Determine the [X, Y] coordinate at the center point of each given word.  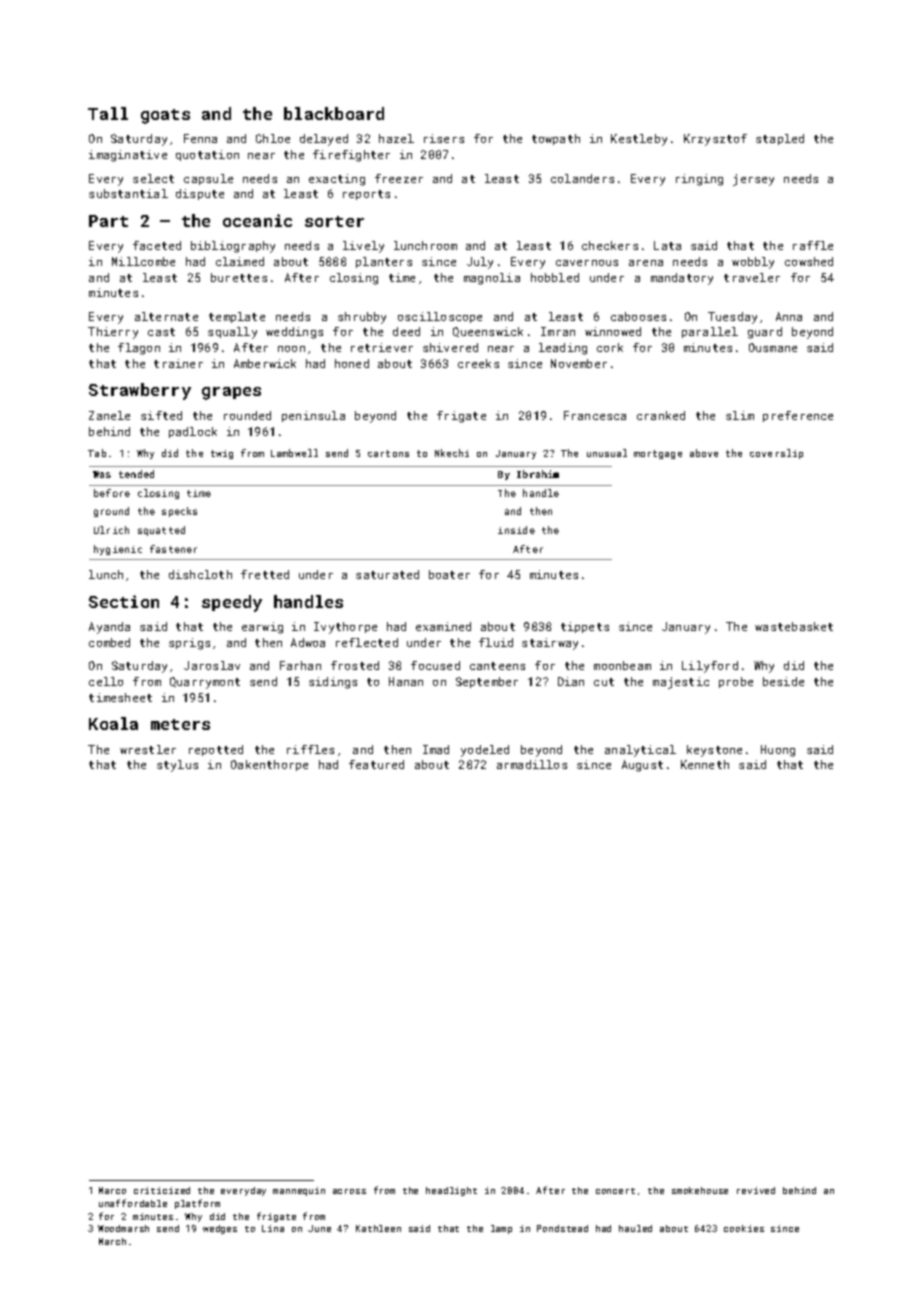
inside [516, 530]
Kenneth [705, 764]
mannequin [299, 1191]
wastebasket [794, 626]
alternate [166, 316]
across [349, 1191]
